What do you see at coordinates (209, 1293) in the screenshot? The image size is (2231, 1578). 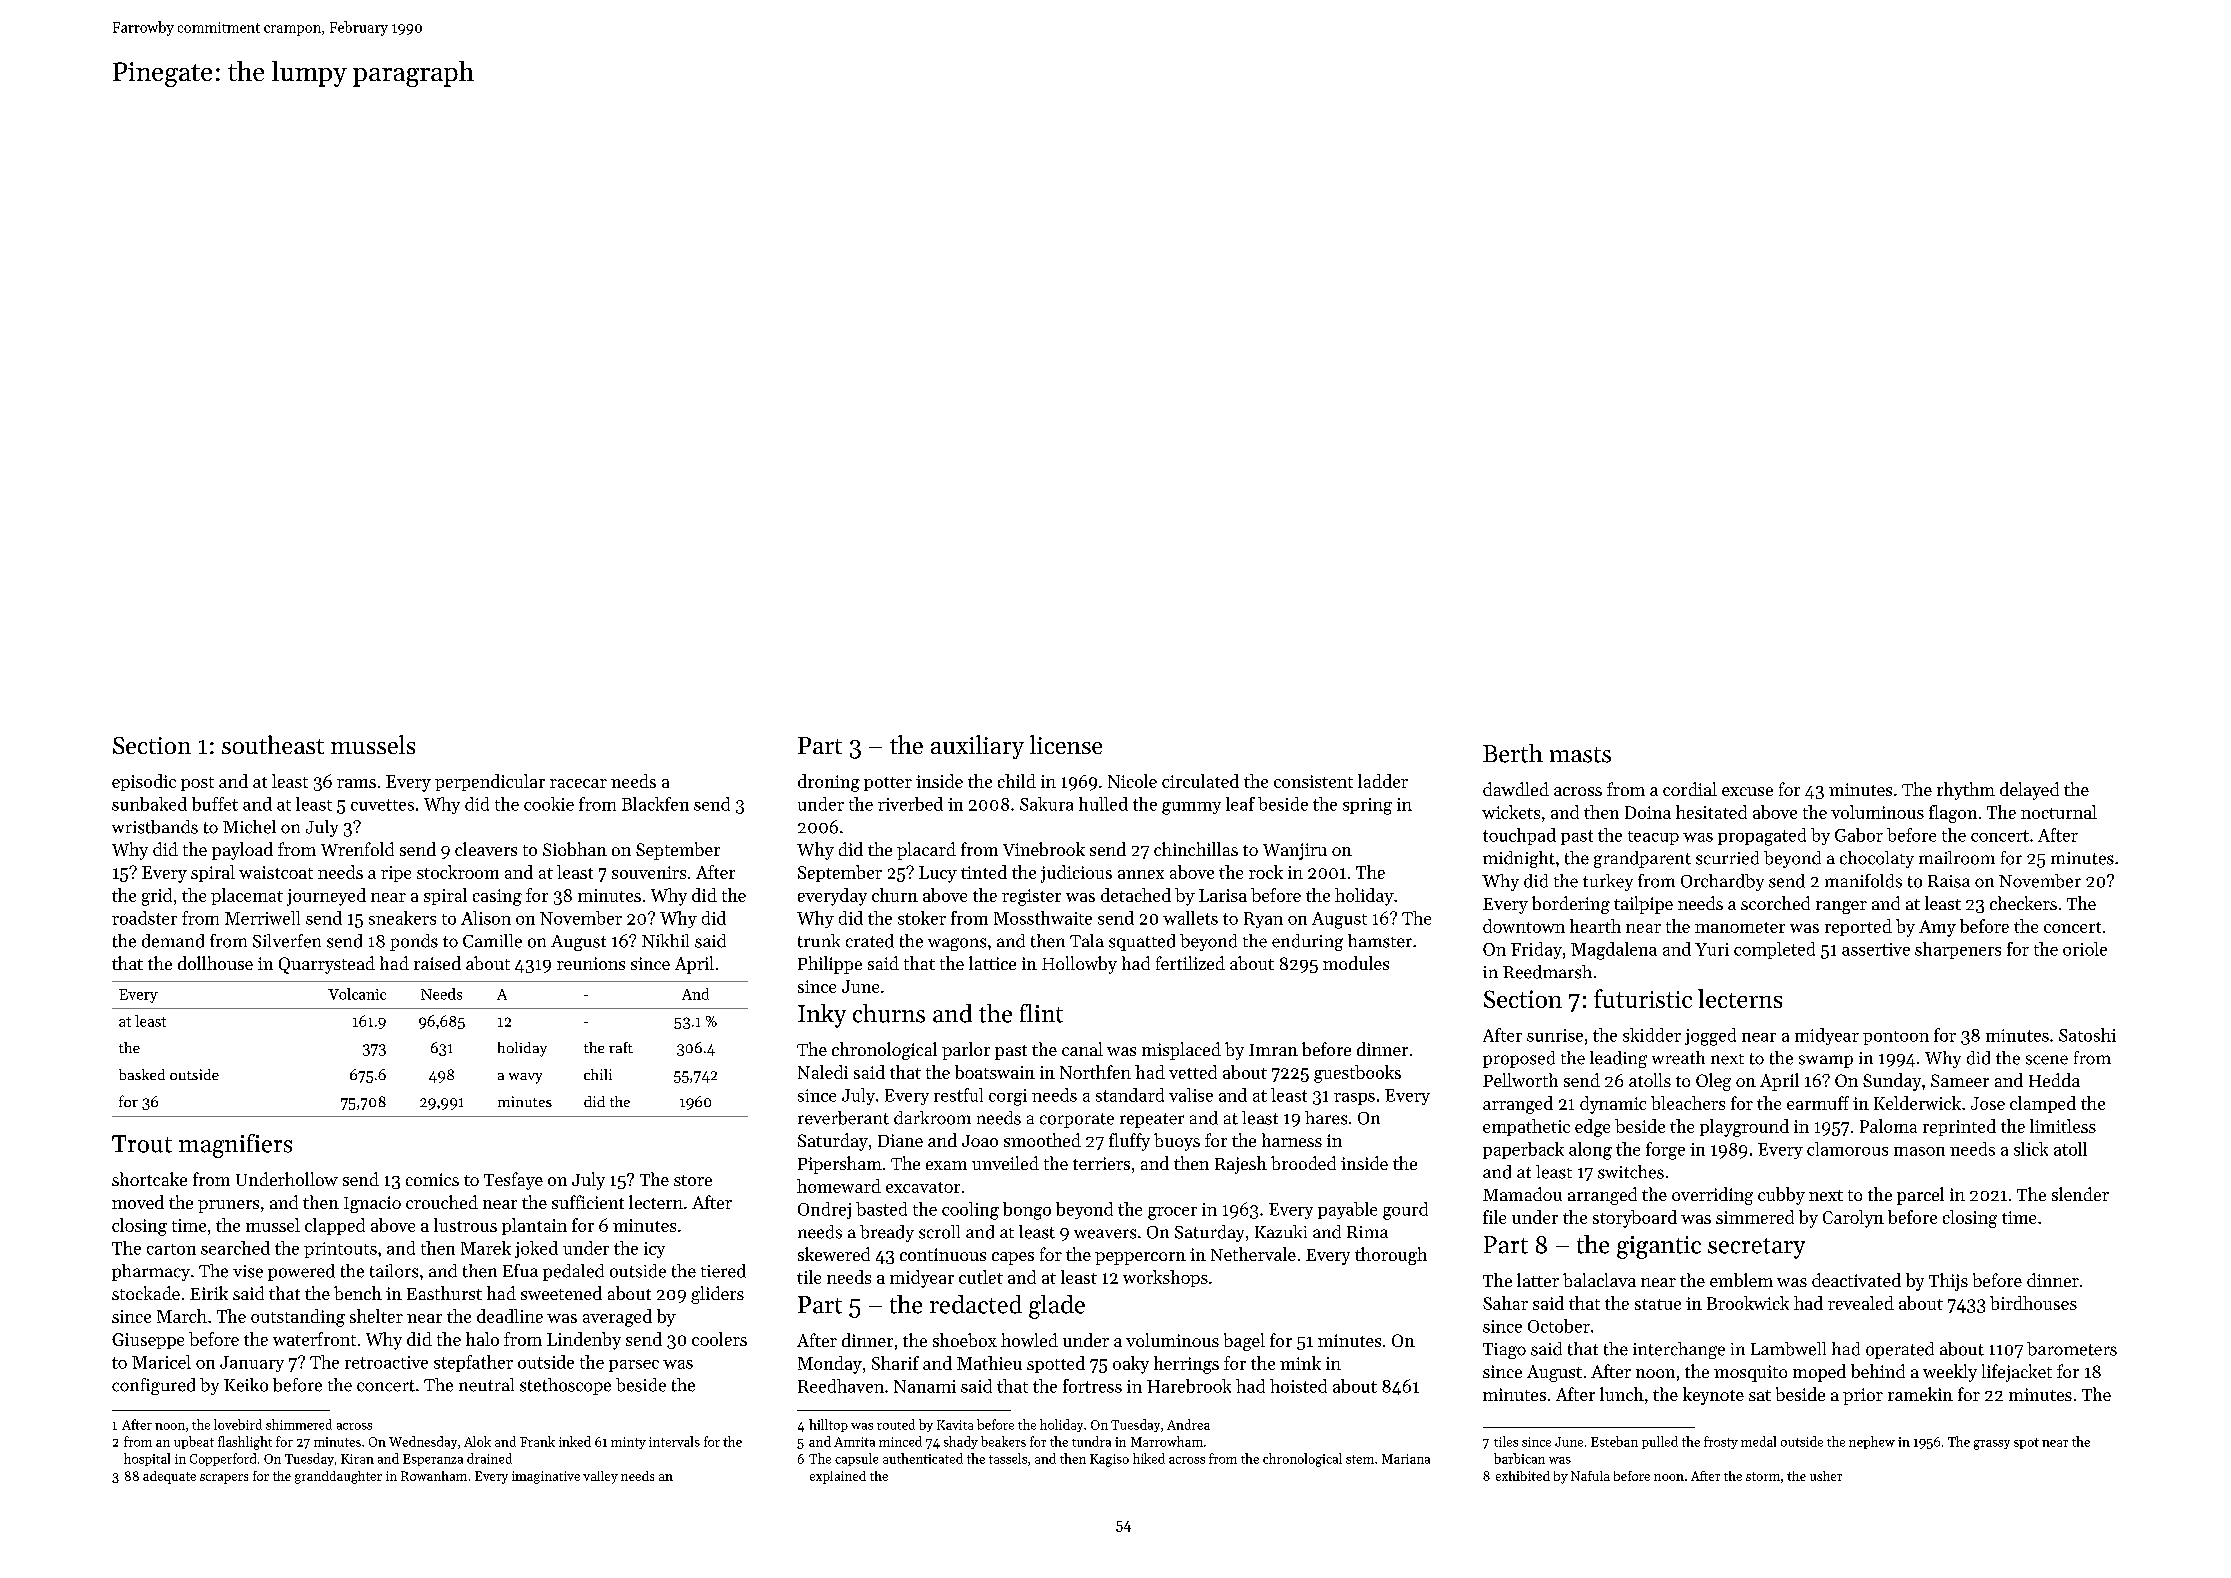 I see `Eirik` at bounding box center [209, 1293].
